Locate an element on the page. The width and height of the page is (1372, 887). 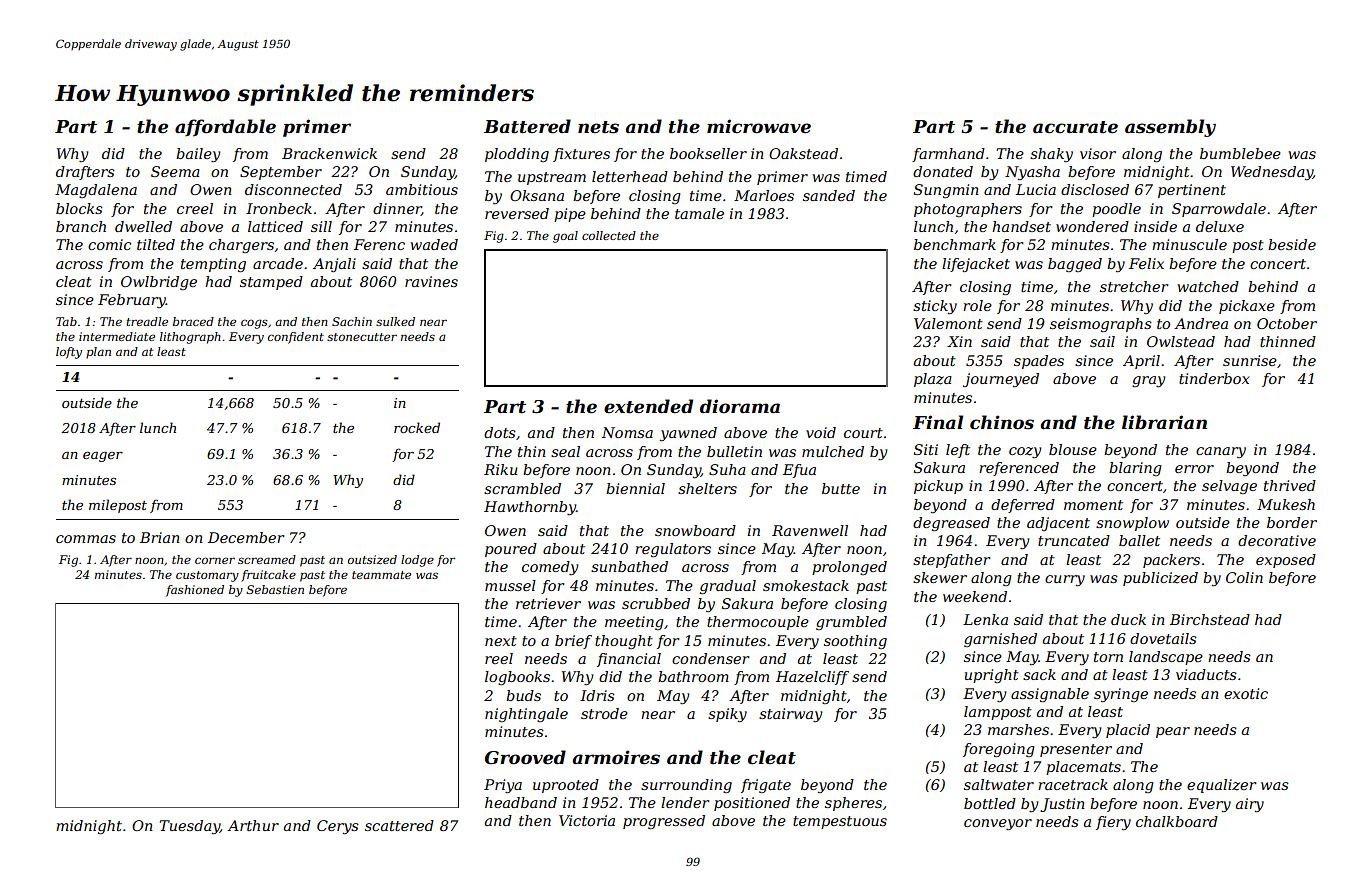
exotic is located at coordinates (1246, 693).
